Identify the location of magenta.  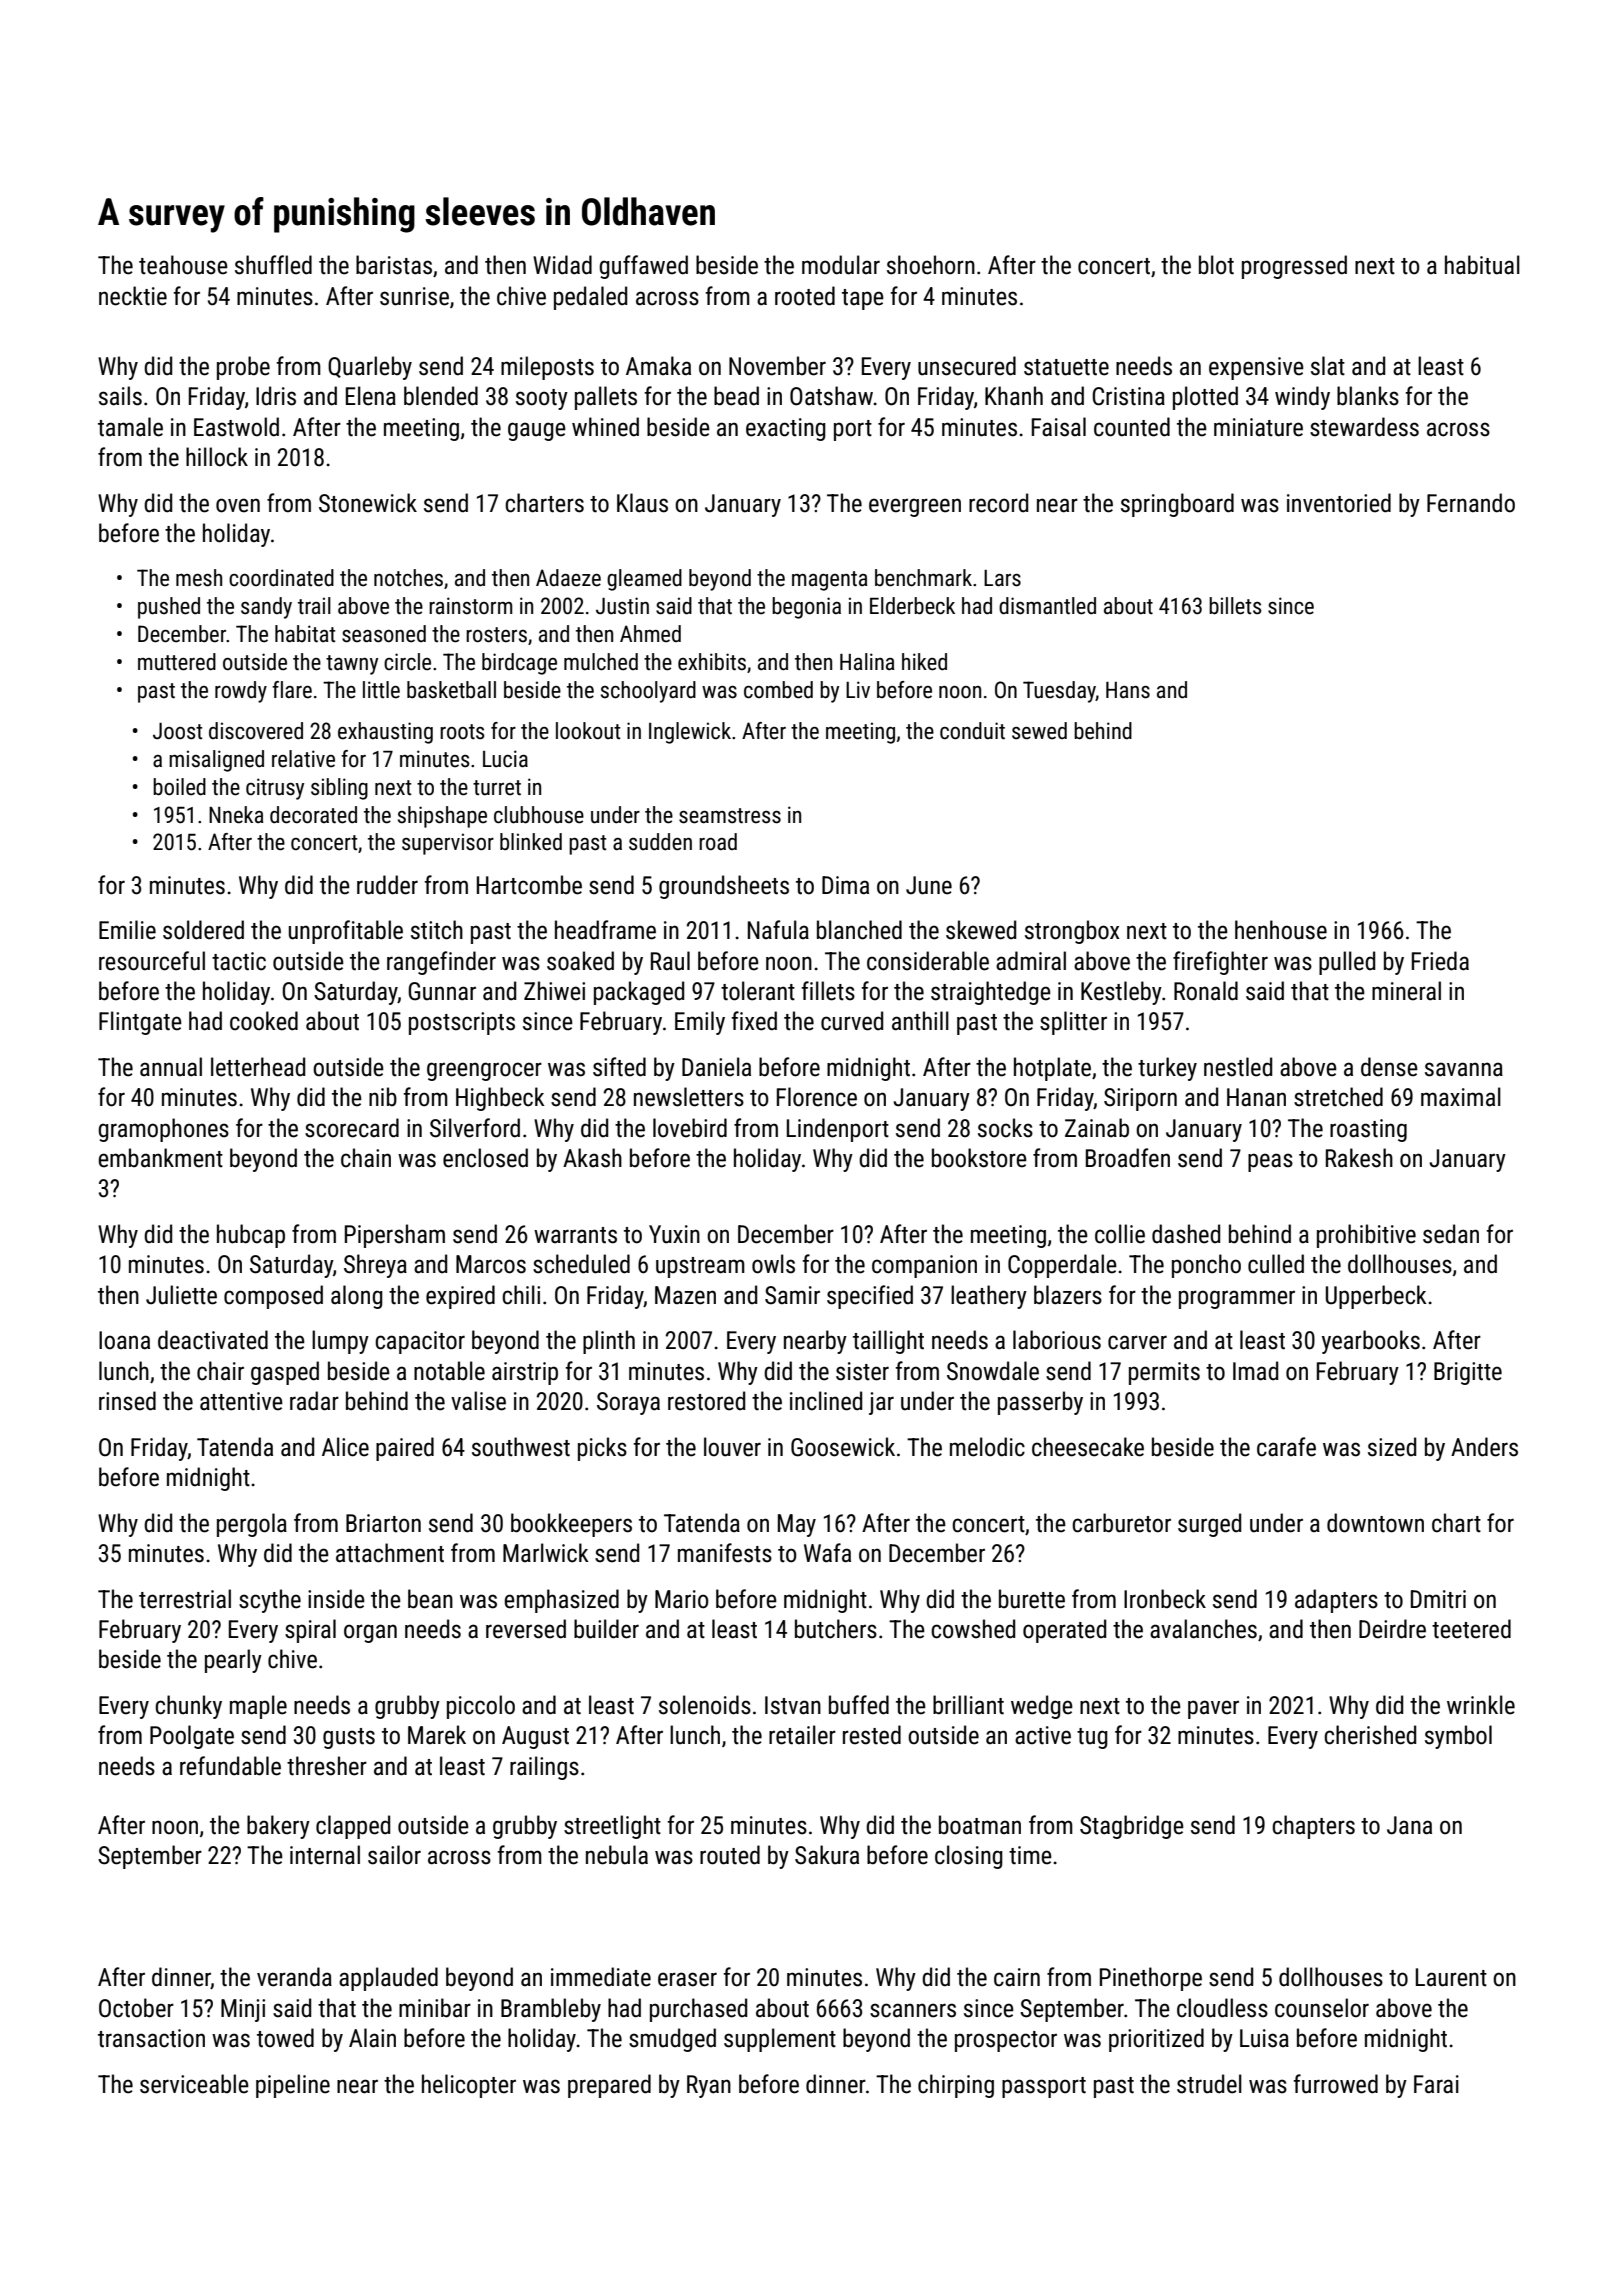
(830, 581).
